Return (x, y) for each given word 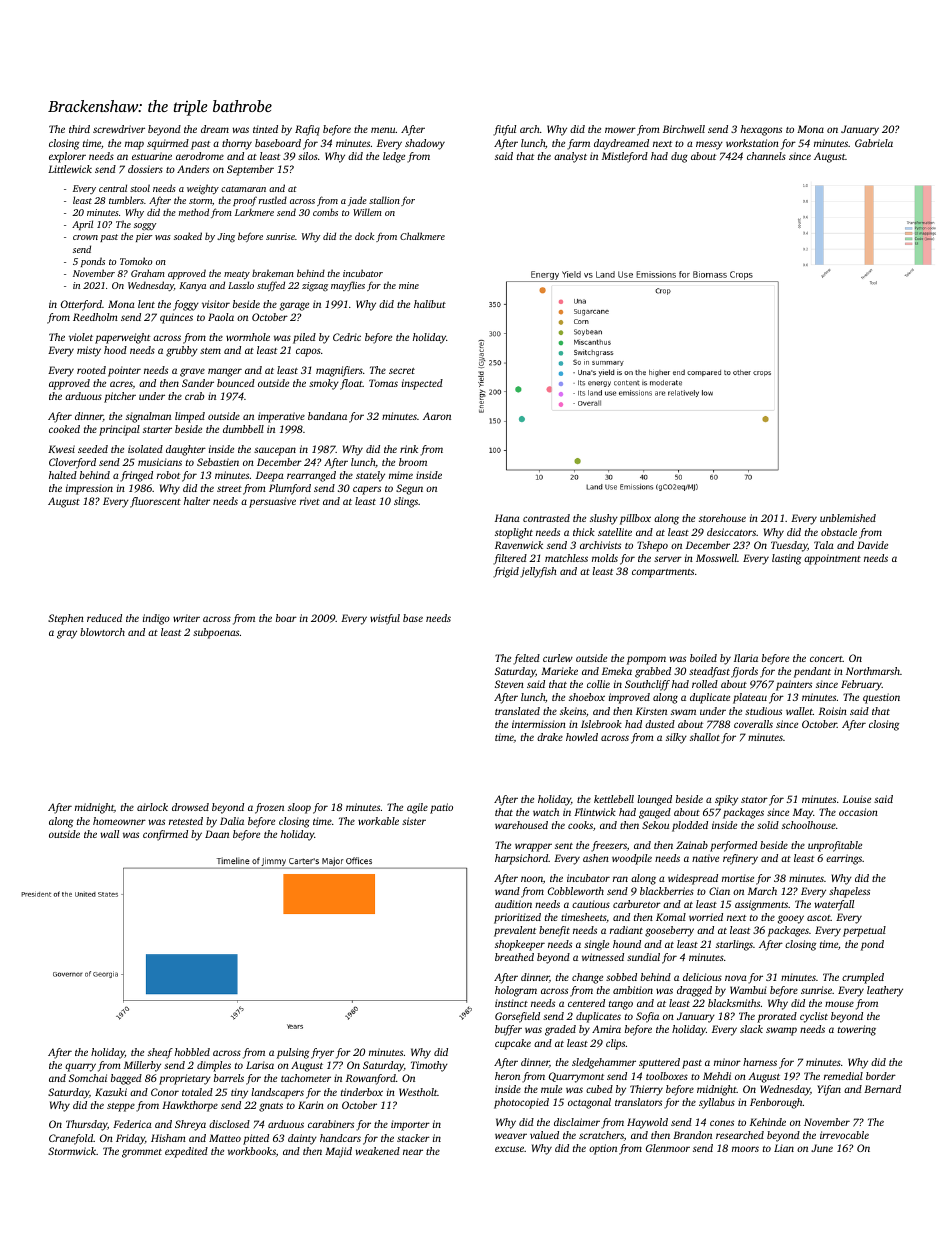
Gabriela (874, 143)
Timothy (429, 1066)
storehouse (722, 518)
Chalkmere (422, 236)
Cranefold (71, 1139)
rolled (705, 684)
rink (409, 449)
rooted (91, 370)
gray (67, 634)
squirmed (168, 144)
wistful (385, 619)
